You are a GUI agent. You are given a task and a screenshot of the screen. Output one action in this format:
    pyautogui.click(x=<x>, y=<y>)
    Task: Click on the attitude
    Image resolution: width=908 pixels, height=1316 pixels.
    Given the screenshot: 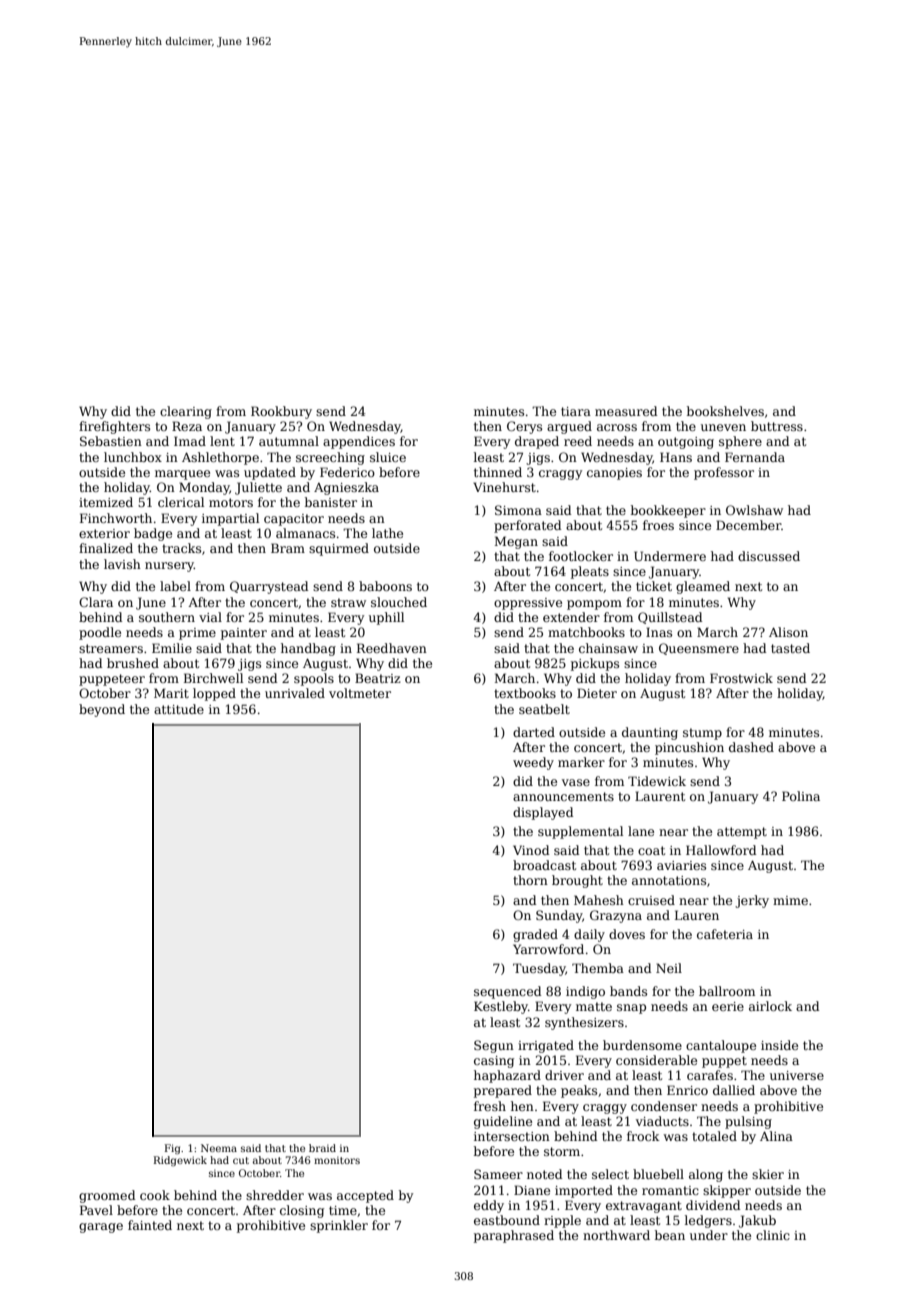 What is the action you would take?
    pyautogui.click(x=179, y=709)
